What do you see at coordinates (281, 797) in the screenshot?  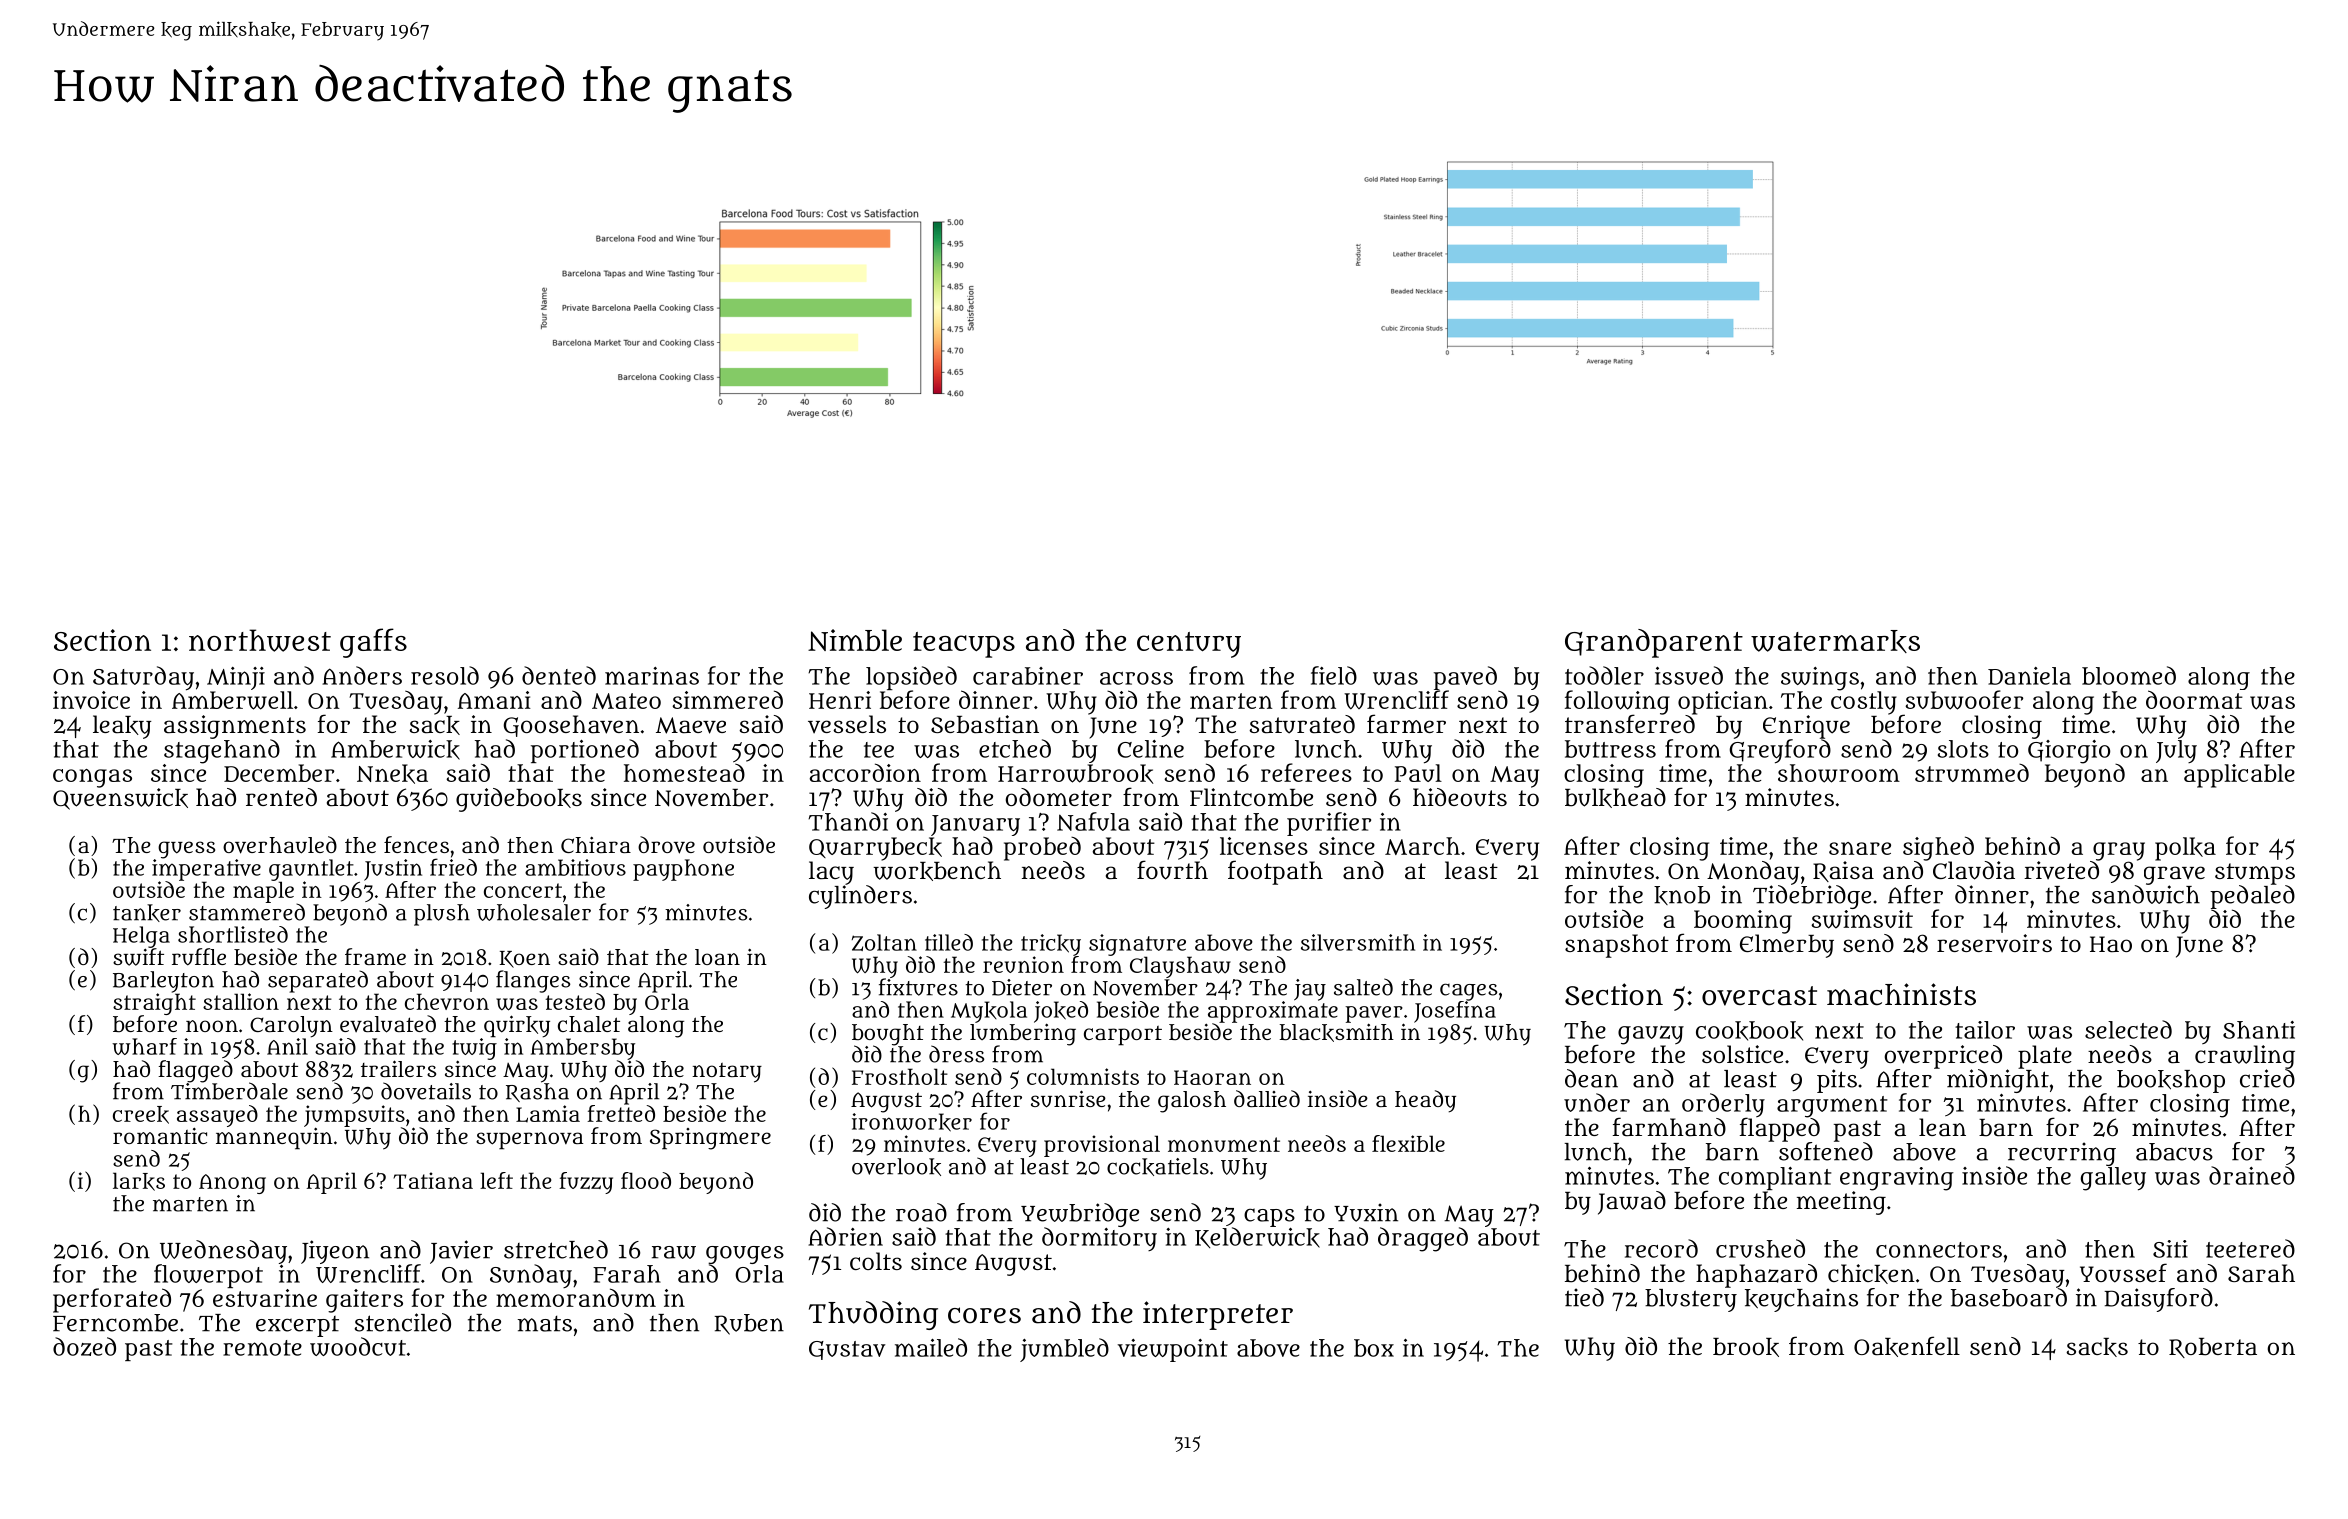 I see `rented` at bounding box center [281, 797].
